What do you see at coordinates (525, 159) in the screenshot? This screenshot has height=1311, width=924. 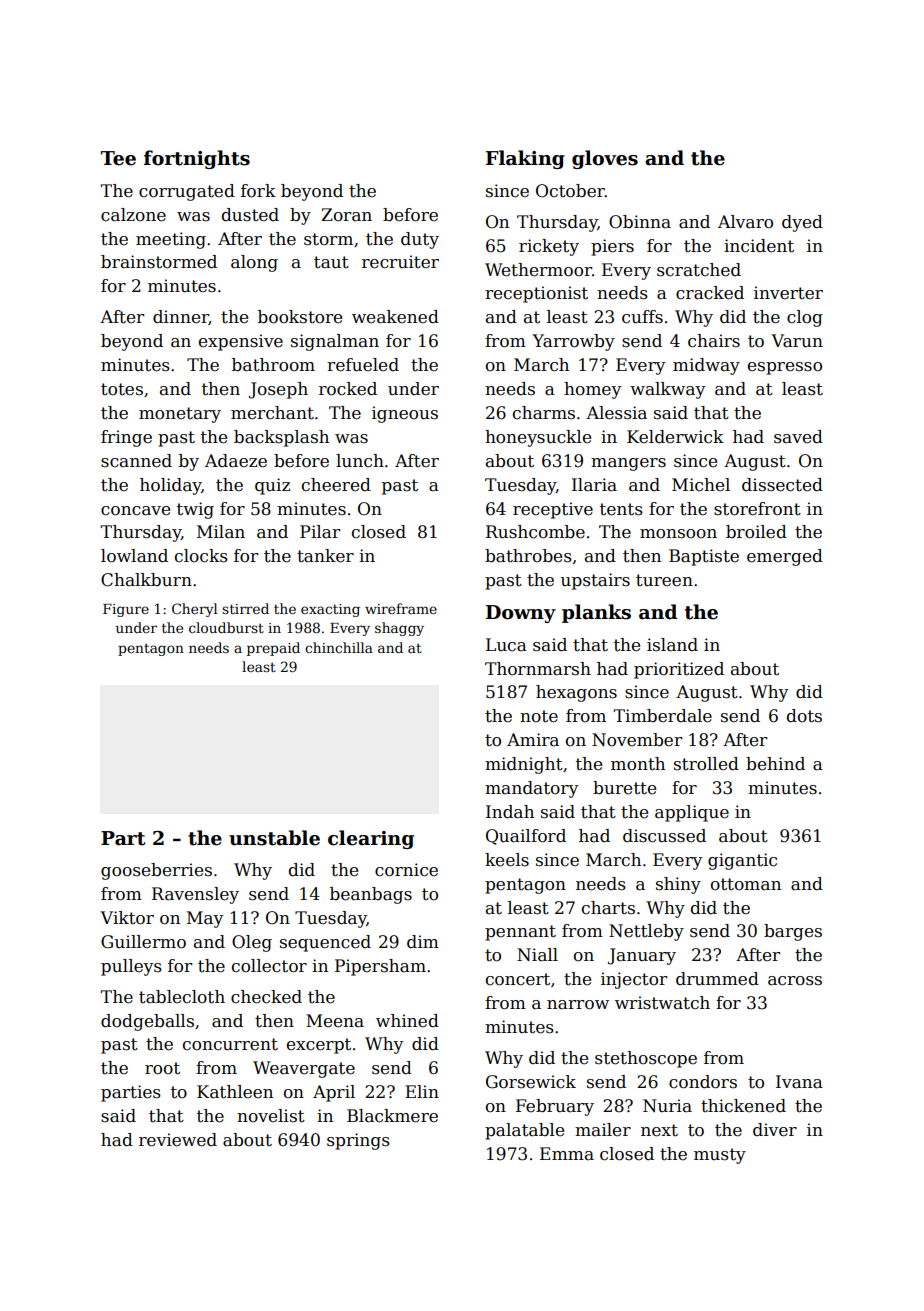 I see `Flaking` at bounding box center [525, 159].
